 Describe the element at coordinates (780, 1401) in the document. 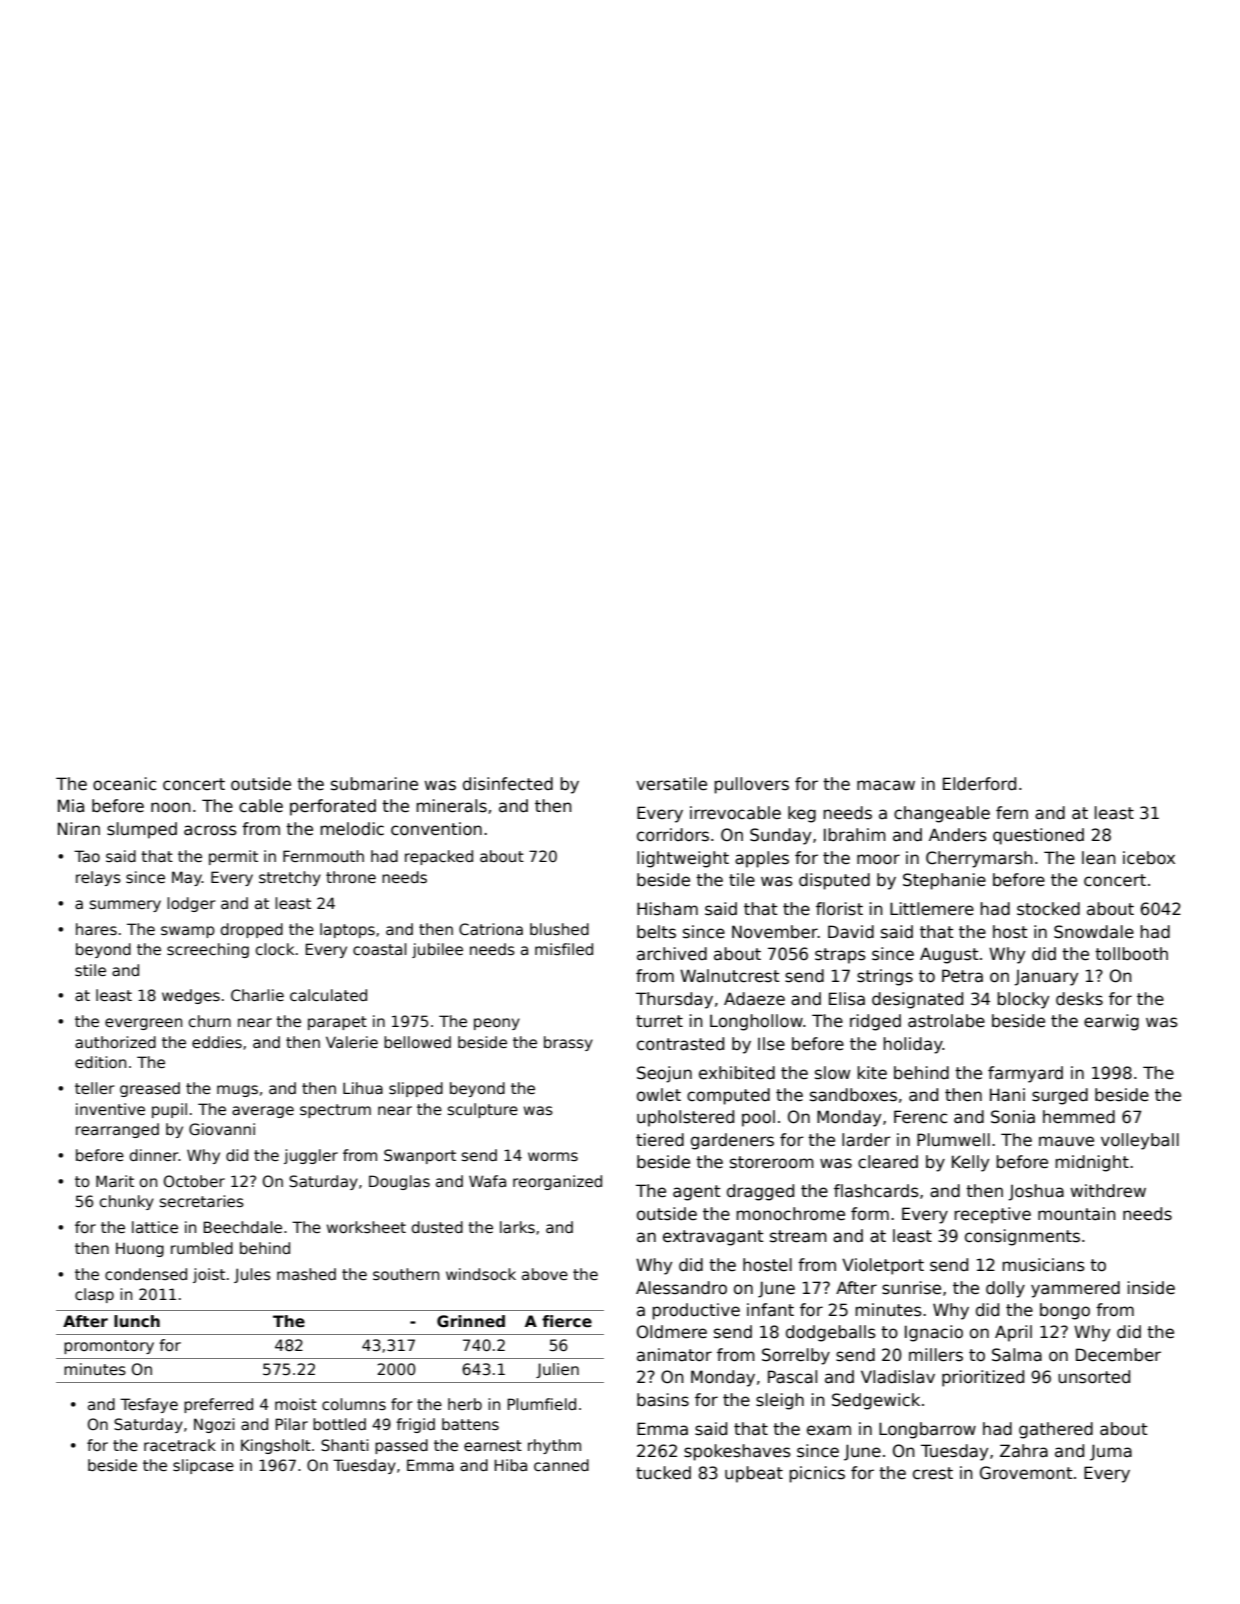

I see `sleigh` at that location.
